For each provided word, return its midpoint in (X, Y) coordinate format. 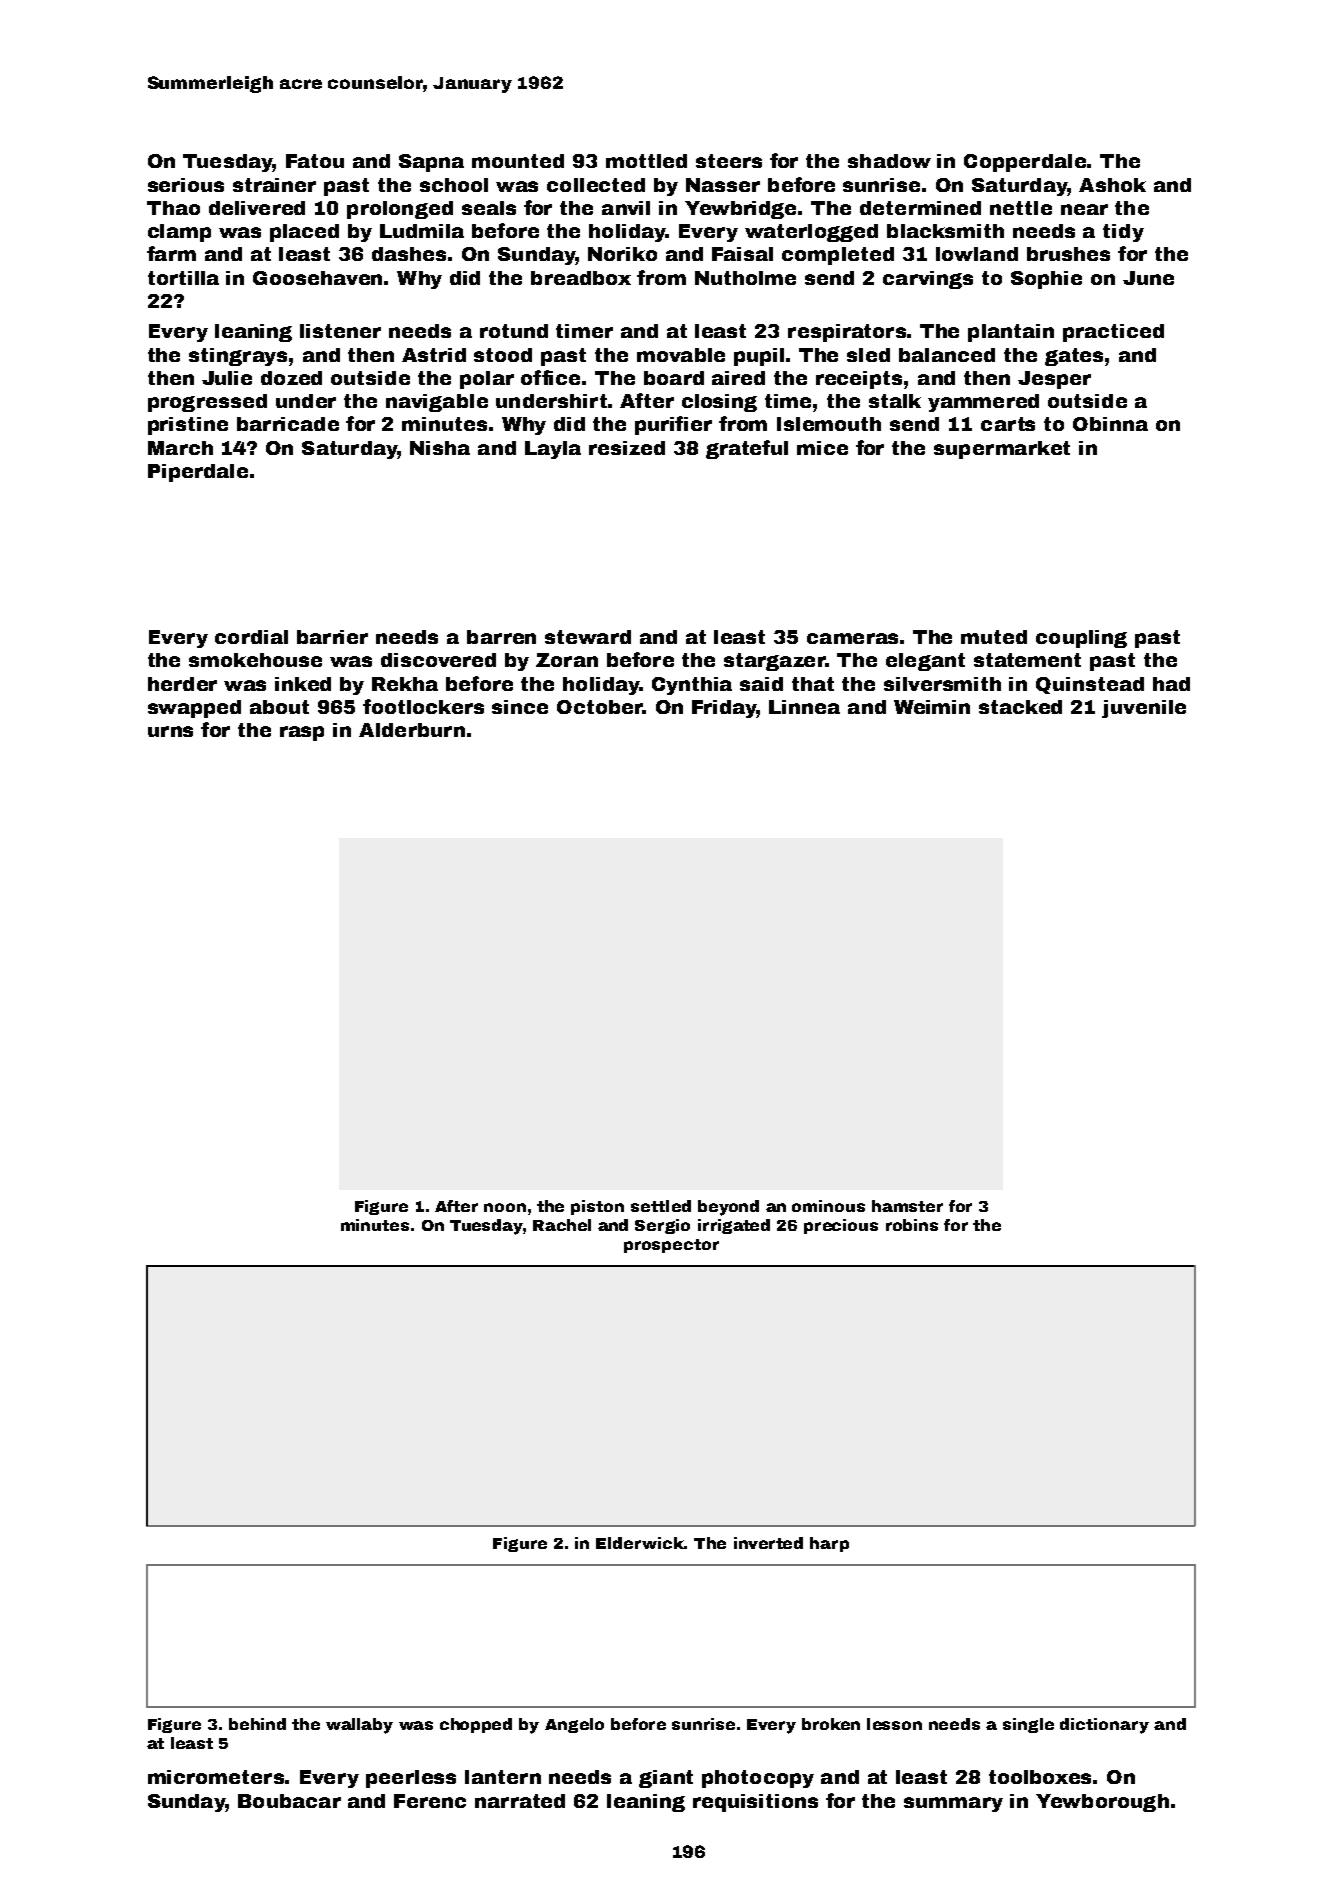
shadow (889, 161)
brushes (1068, 254)
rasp (302, 733)
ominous (828, 1206)
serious (186, 185)
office (550, 377)
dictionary (1104, 1726)
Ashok (1112, 185)
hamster (907, 1206)
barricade (288, 424)
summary (953, 1804)
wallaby (359, 1726)
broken (831, 1724)
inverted (768, 1543)
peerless (411, 1779)
